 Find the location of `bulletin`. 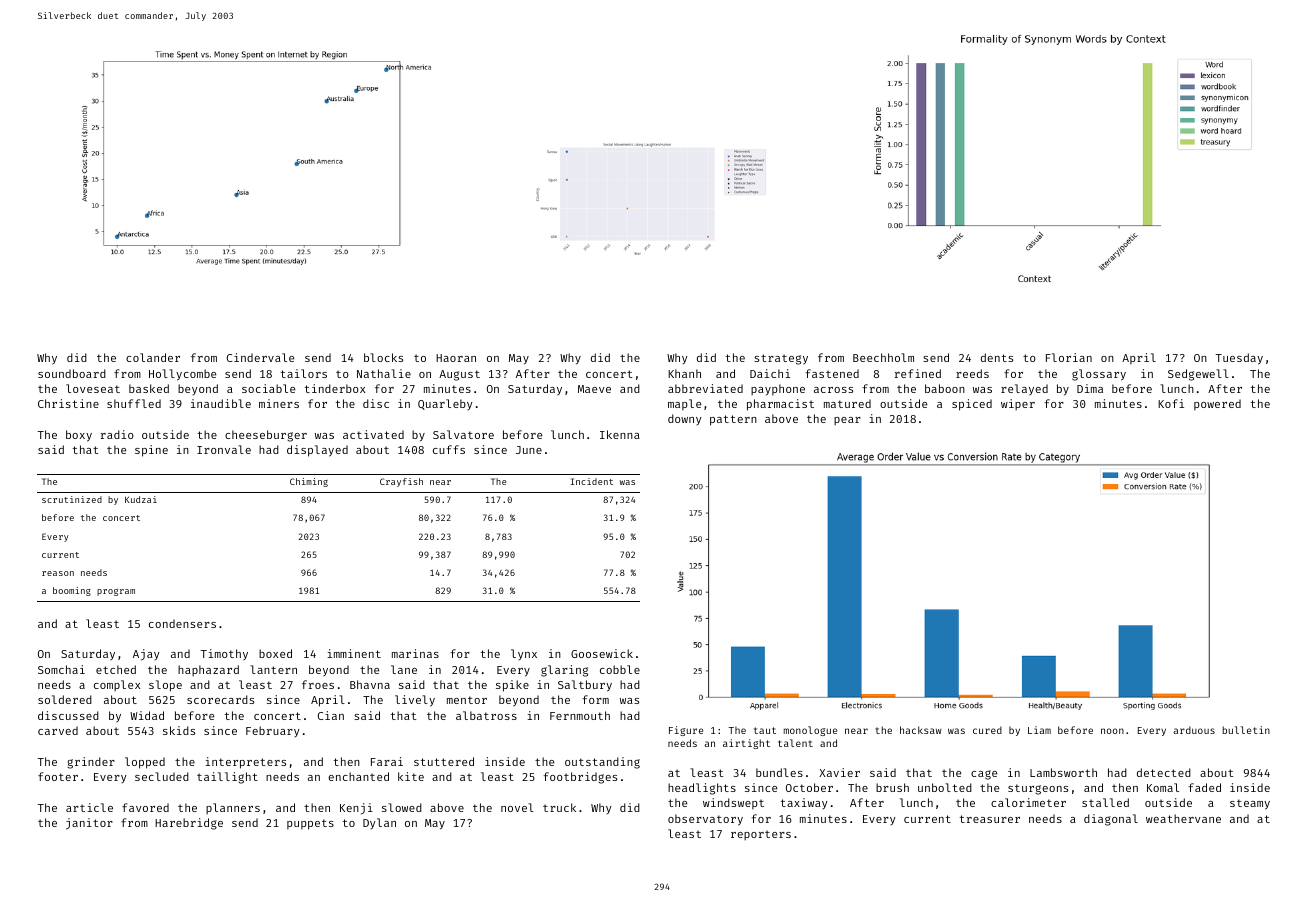

bulletin is located at coordinates (1246, 730).
